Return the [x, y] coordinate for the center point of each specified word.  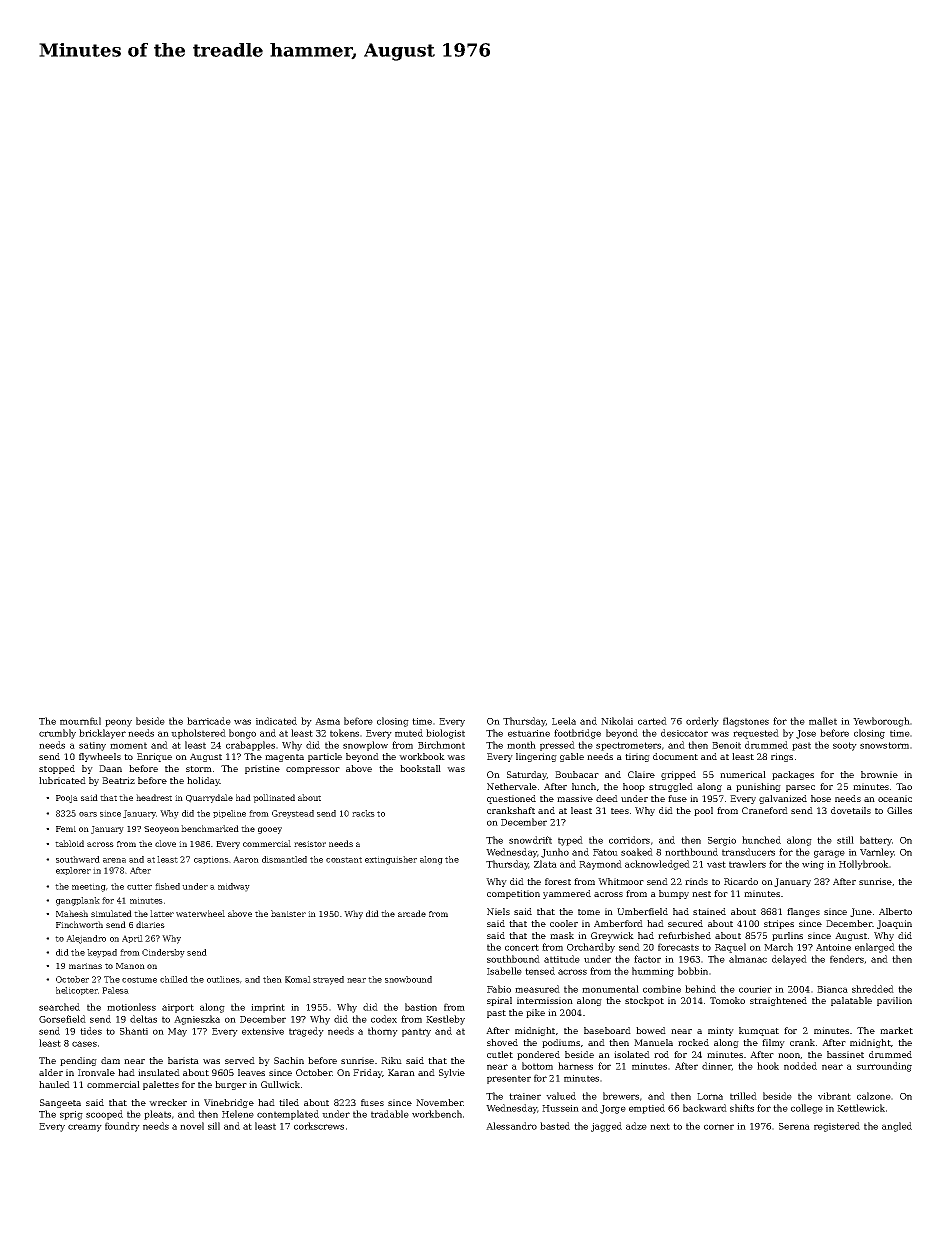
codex [384, 1019]
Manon [130, 966]
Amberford [618, 923]
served [240, 1060]
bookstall [420, 768]
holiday [203, 781]
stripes [779, 924]
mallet [823, 721]
